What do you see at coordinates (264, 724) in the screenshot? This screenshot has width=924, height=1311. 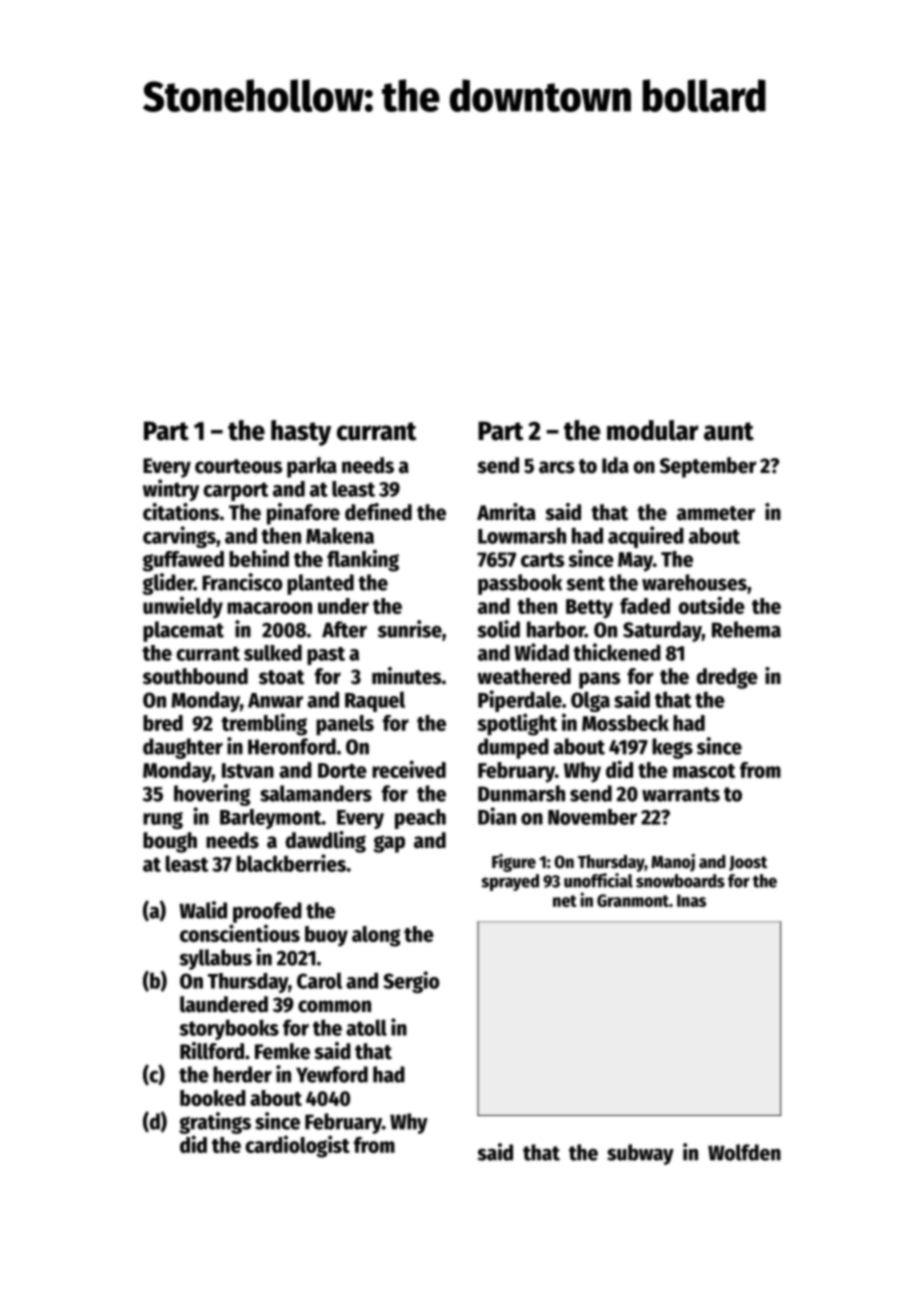 I see `trembling` at bounding box center [264, 724].
